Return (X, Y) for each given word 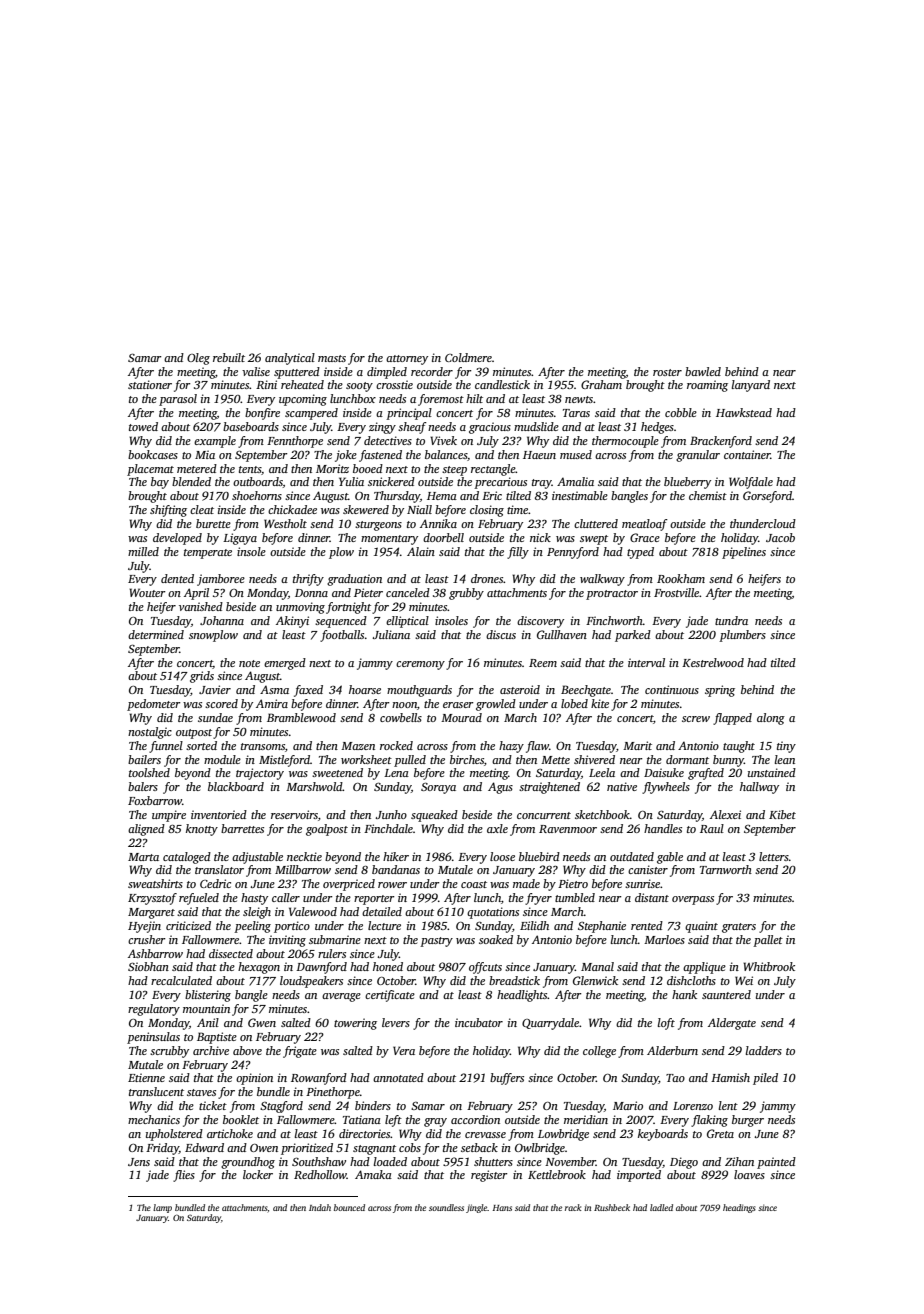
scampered (311, 414)
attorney (407, 360)
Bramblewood (301, 717)
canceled (408, 592)
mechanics (154, 1119)
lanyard (751, 386)
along (771, 719)
